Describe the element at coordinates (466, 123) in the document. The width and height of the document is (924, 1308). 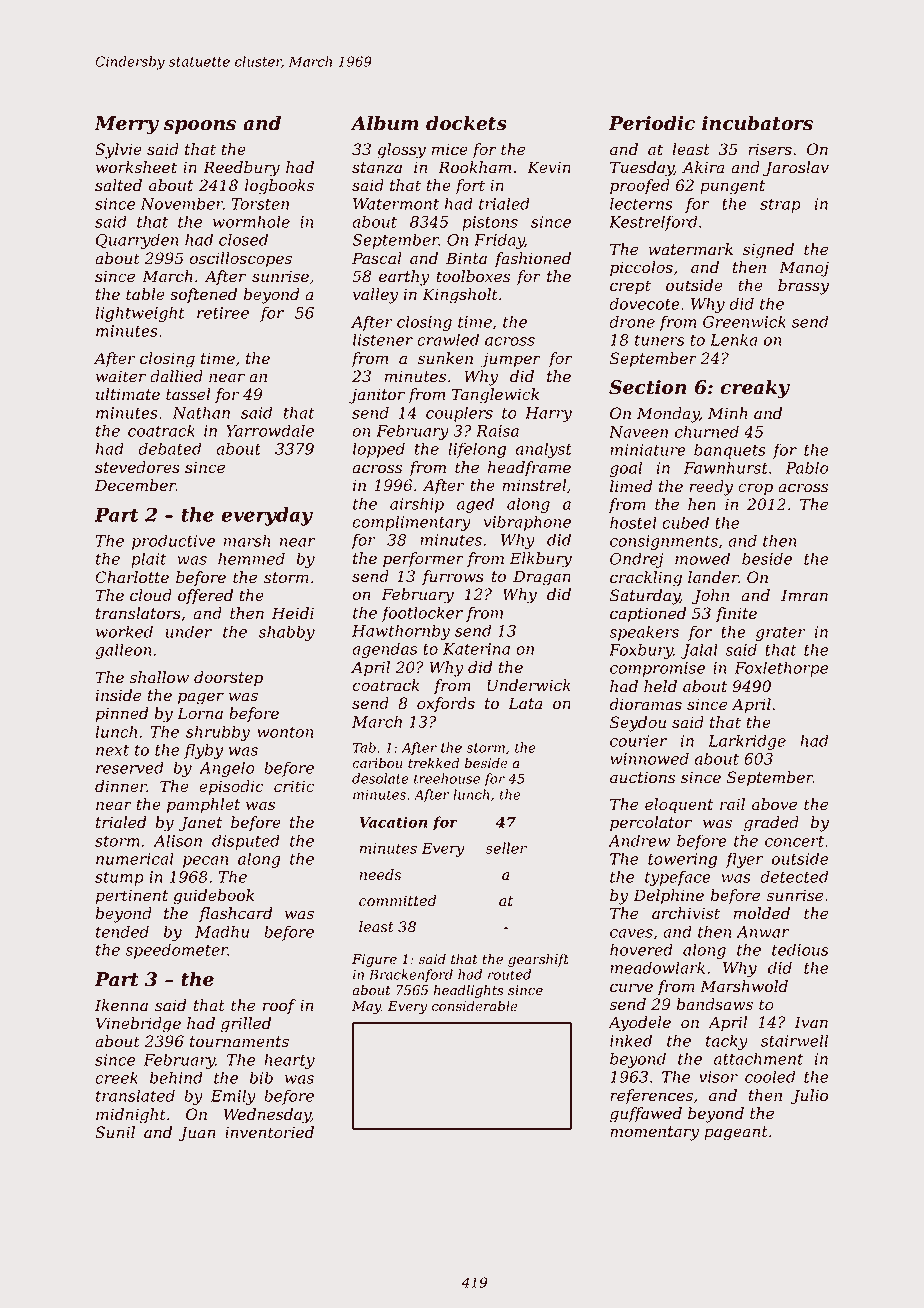
I see `dockets` at that location.
